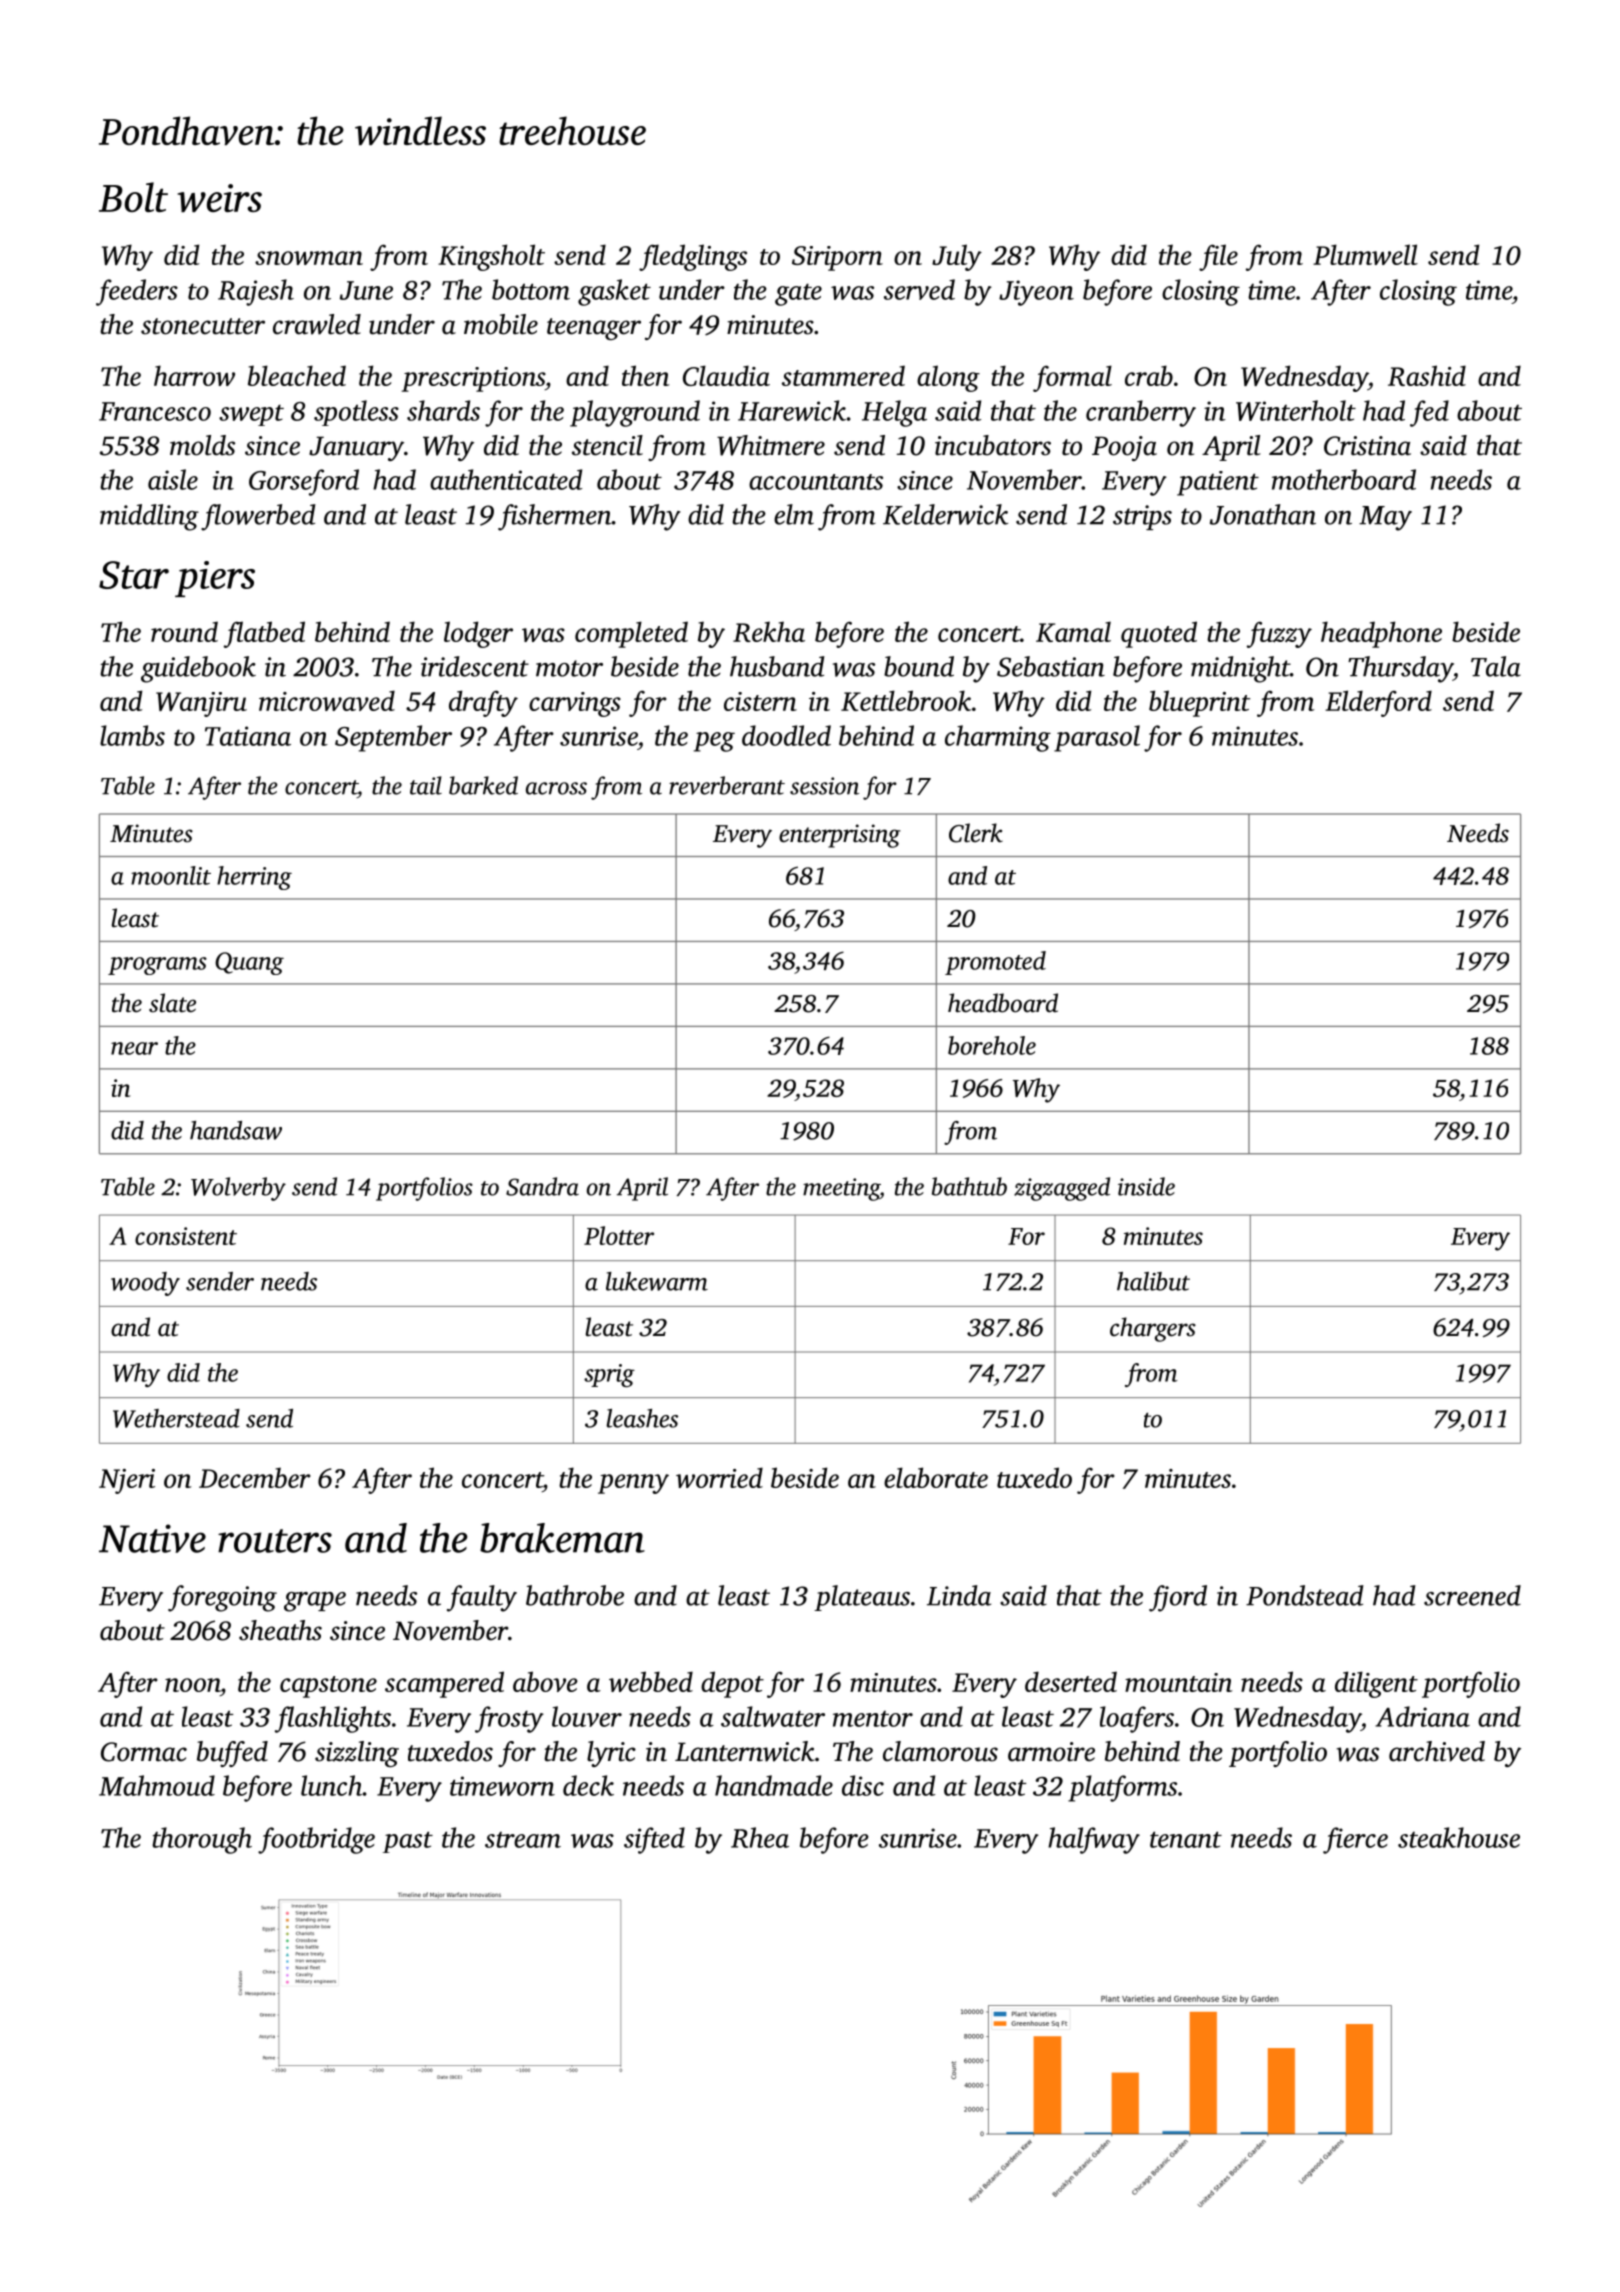 Image resolution: width=1620 pixels, height=2292 pixels. Describe the element at coordinates (157, 966) in the image. I see `programs` at that location.
